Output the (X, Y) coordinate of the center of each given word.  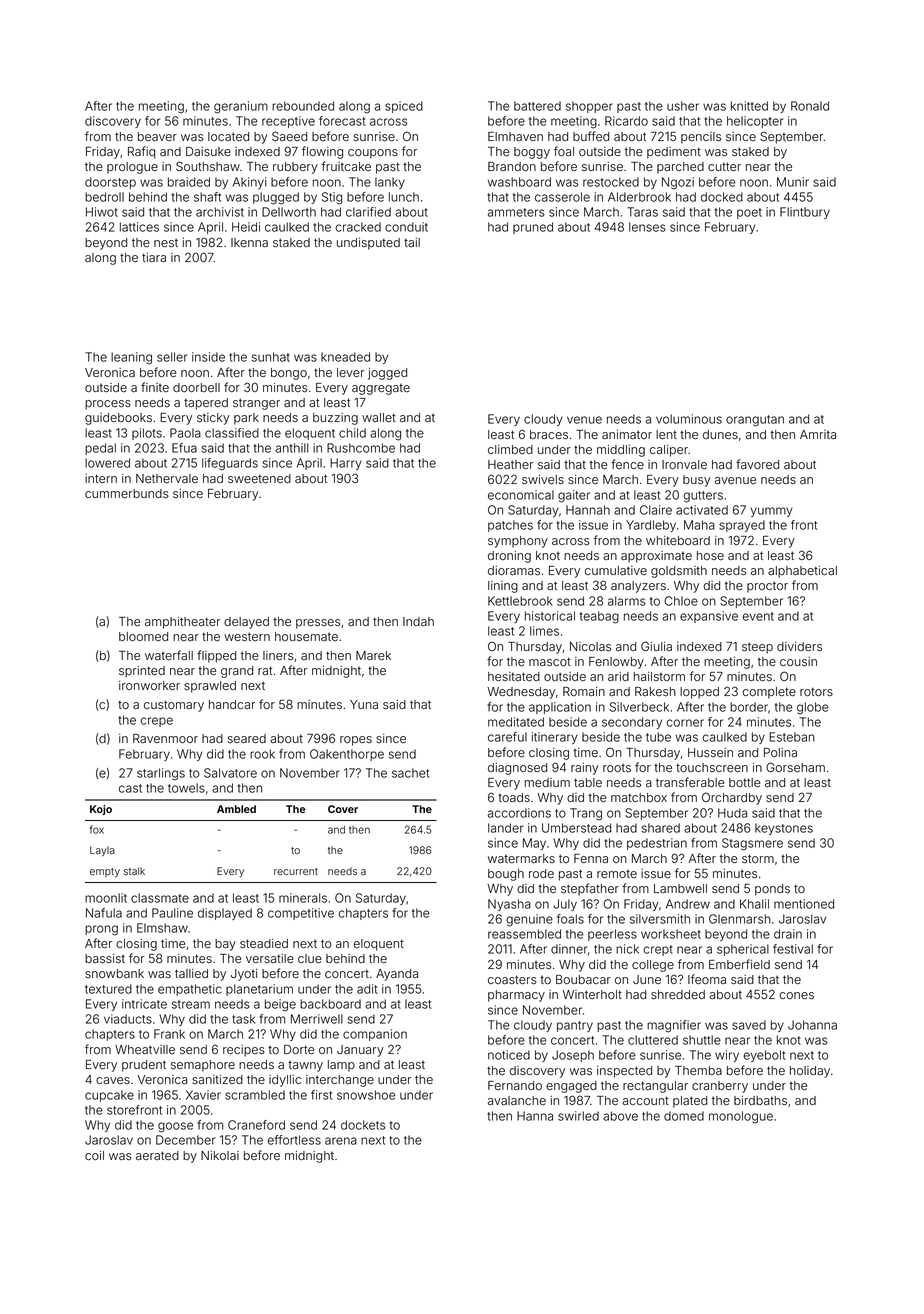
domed (684, 1116)
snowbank (114, 973)
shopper (589, 107)
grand (237, 672)
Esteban (792, 737)
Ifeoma (707, 979)
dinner (569, 949)
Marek (373, 656)
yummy (771, 512)
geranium (241, 107)
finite (155, 387)
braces (549, 435)
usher (683, 106)
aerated (157, 1155)
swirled (578, 1116)
